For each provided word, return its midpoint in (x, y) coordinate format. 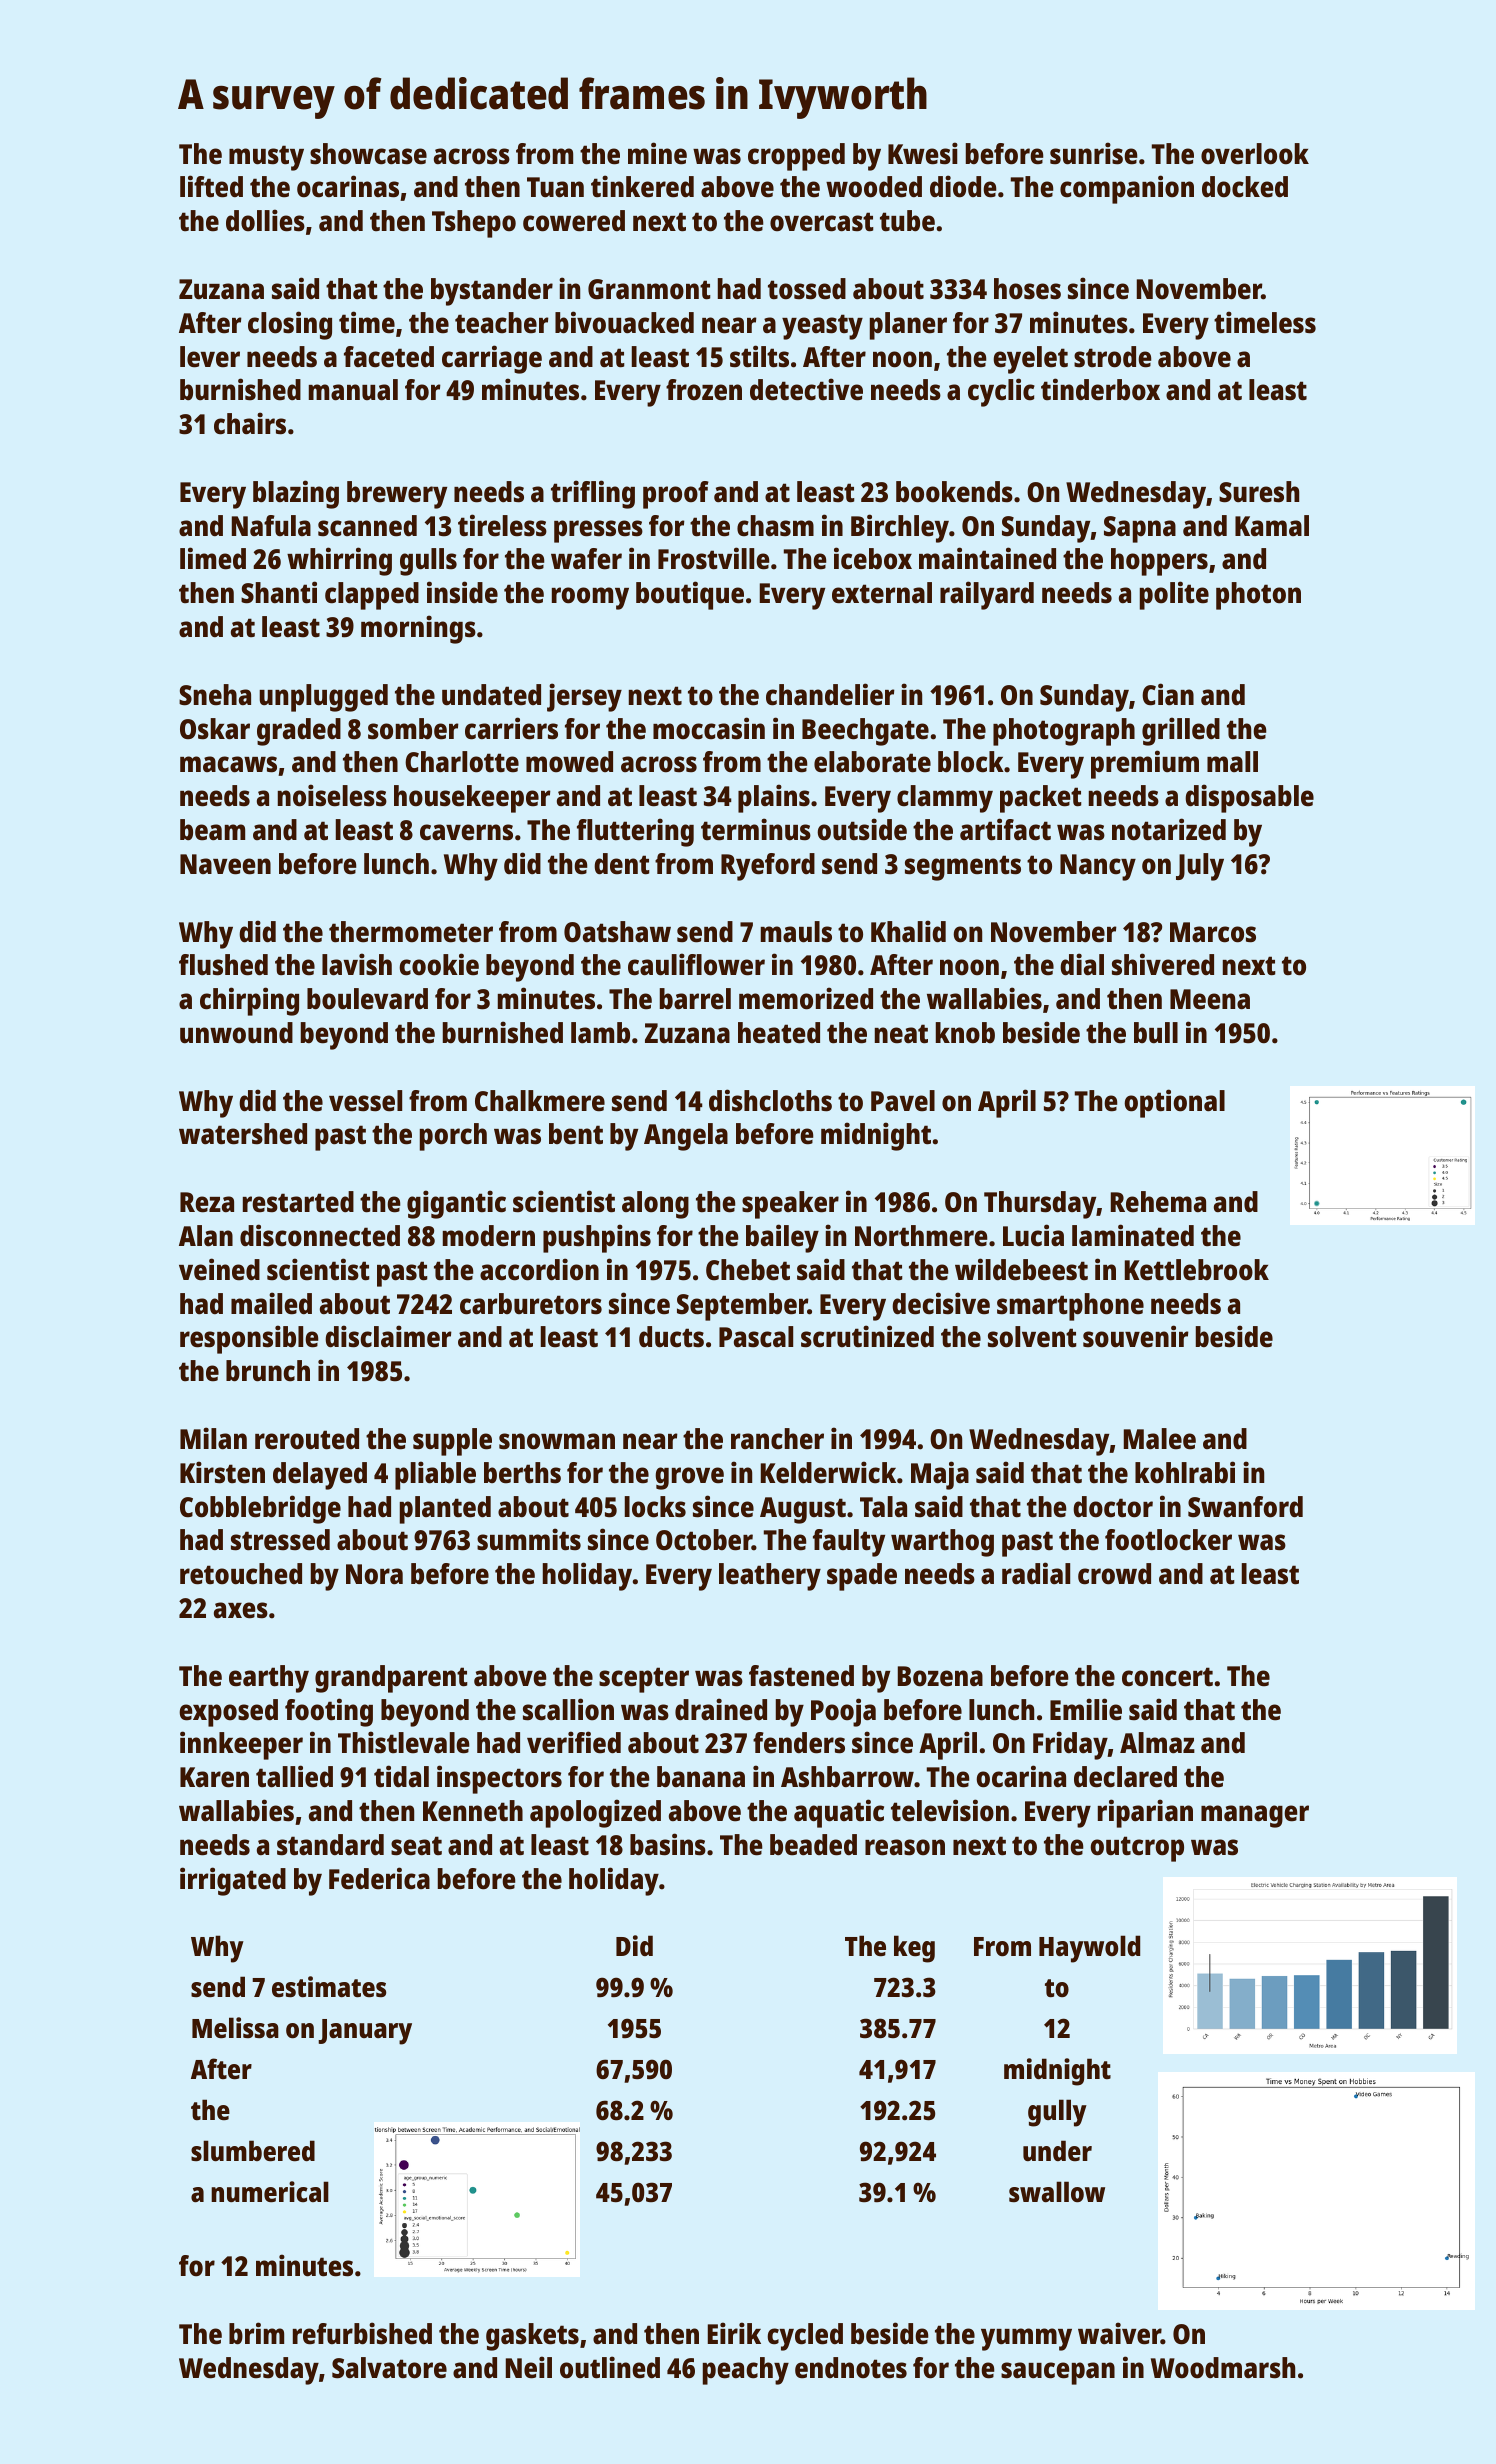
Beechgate (865, 732)
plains (774, 798)
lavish (357, 964)
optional (1174, 1103)
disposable (1249, 798)
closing (290, 325)
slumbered (253, 2151)
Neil (529, 2367)
